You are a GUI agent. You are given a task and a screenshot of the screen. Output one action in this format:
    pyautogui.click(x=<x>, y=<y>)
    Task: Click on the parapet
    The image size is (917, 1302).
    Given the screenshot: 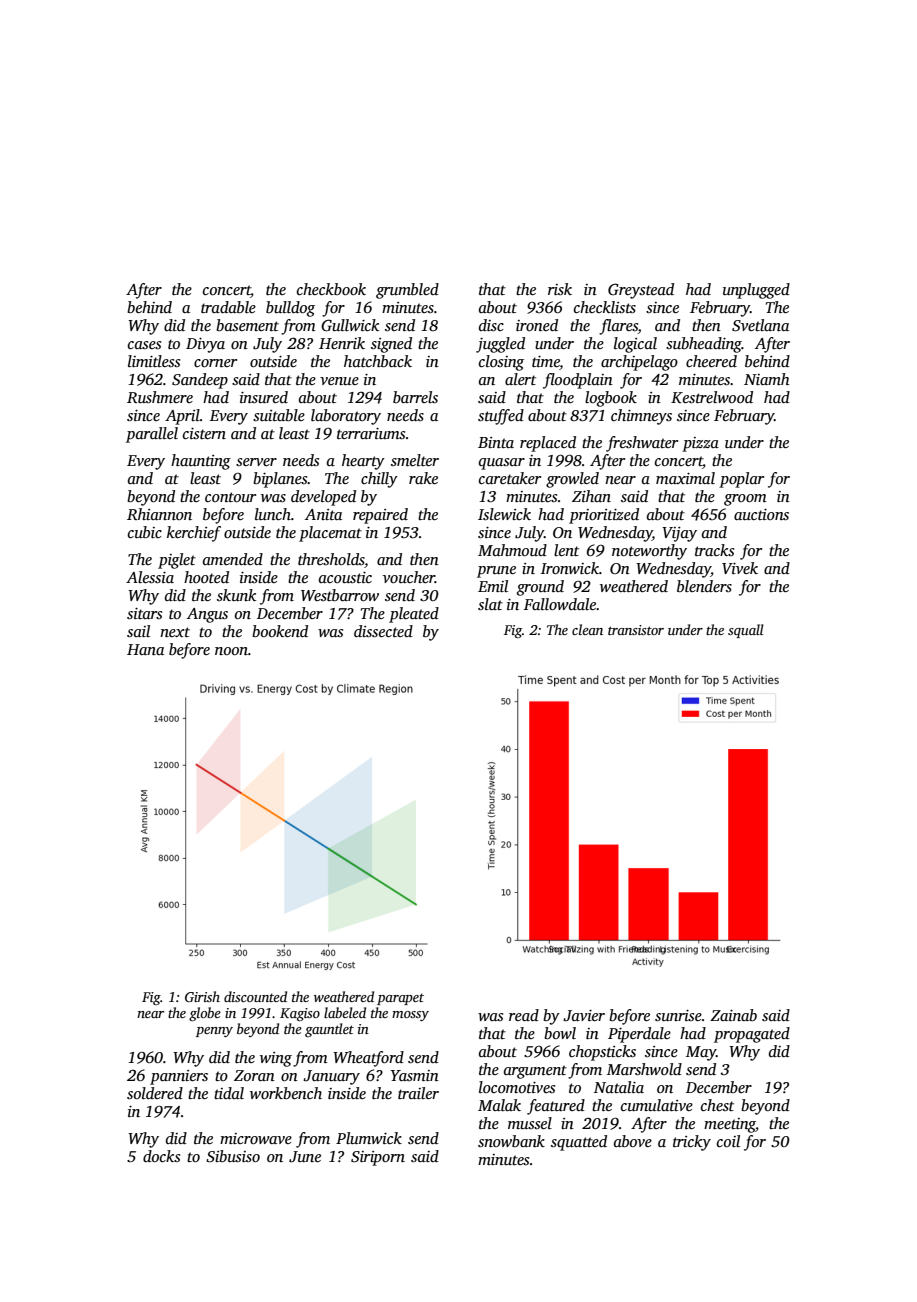 What is the action you would take?
    pyautogui.click(x=400, y=999)
